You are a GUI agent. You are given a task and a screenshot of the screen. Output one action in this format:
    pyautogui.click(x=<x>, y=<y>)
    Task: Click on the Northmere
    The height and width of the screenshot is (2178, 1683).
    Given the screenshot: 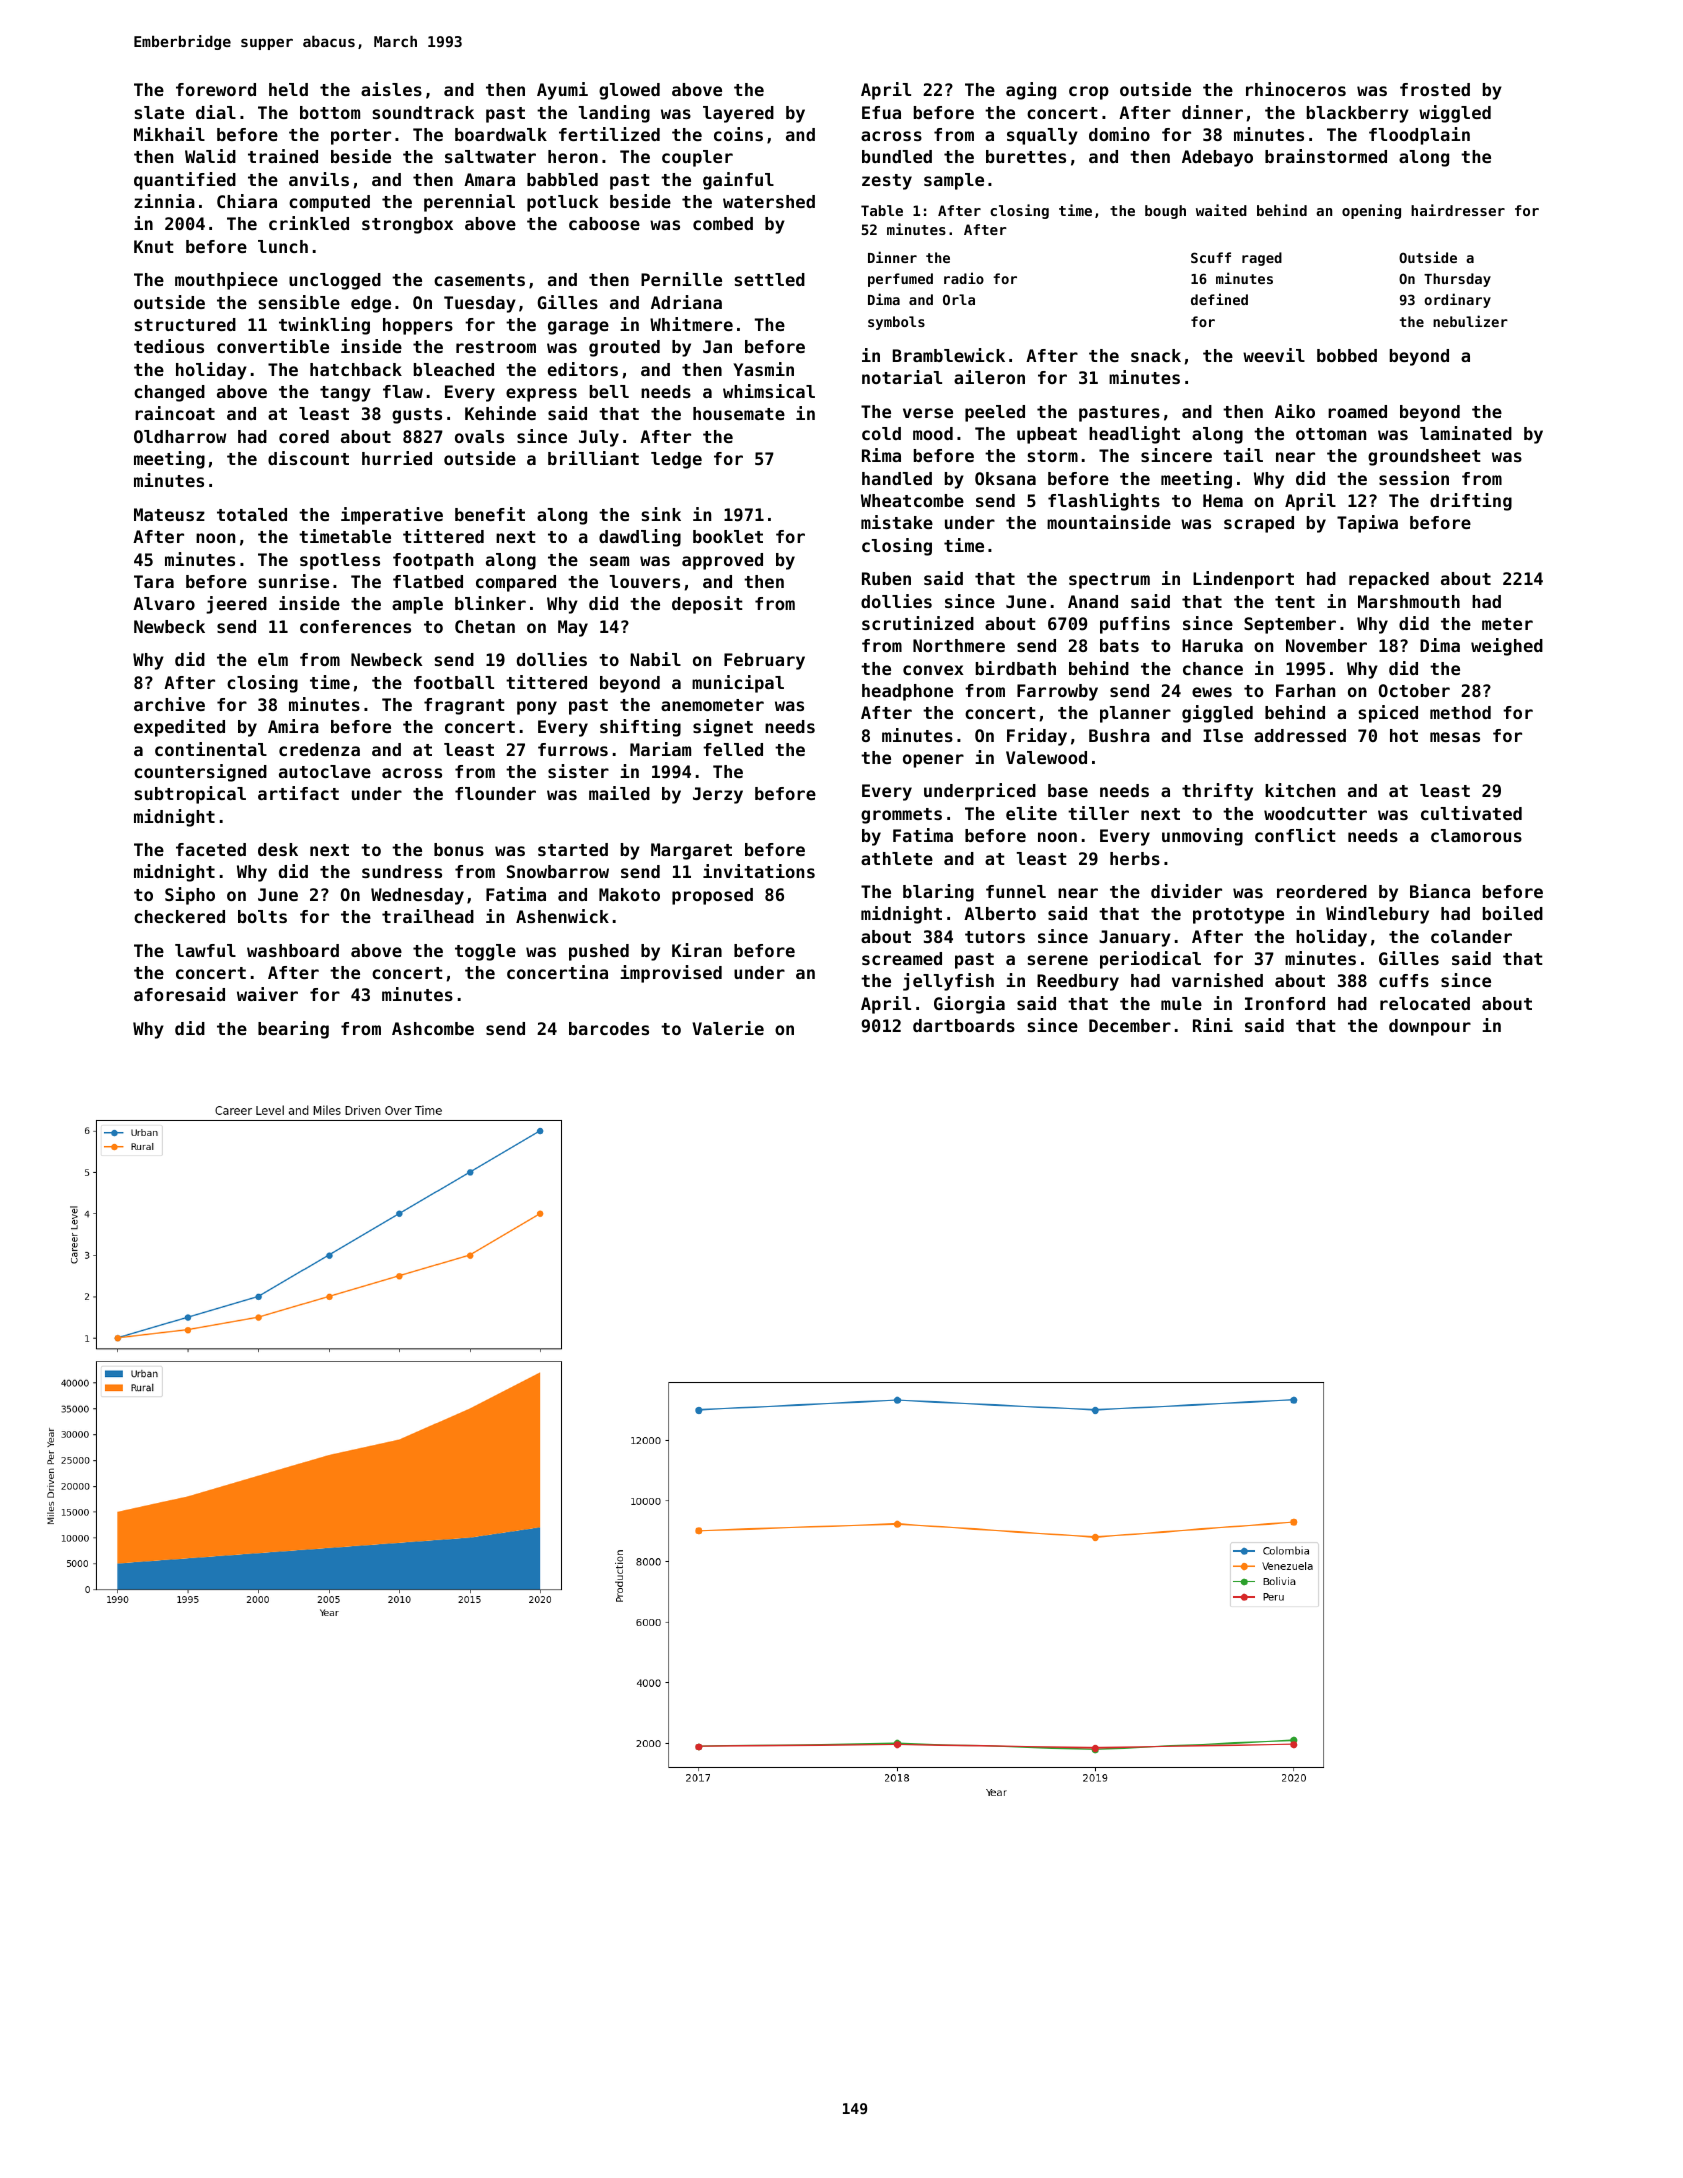 What is the action you would take?
    pyautogui.click(x=959, y=645)
